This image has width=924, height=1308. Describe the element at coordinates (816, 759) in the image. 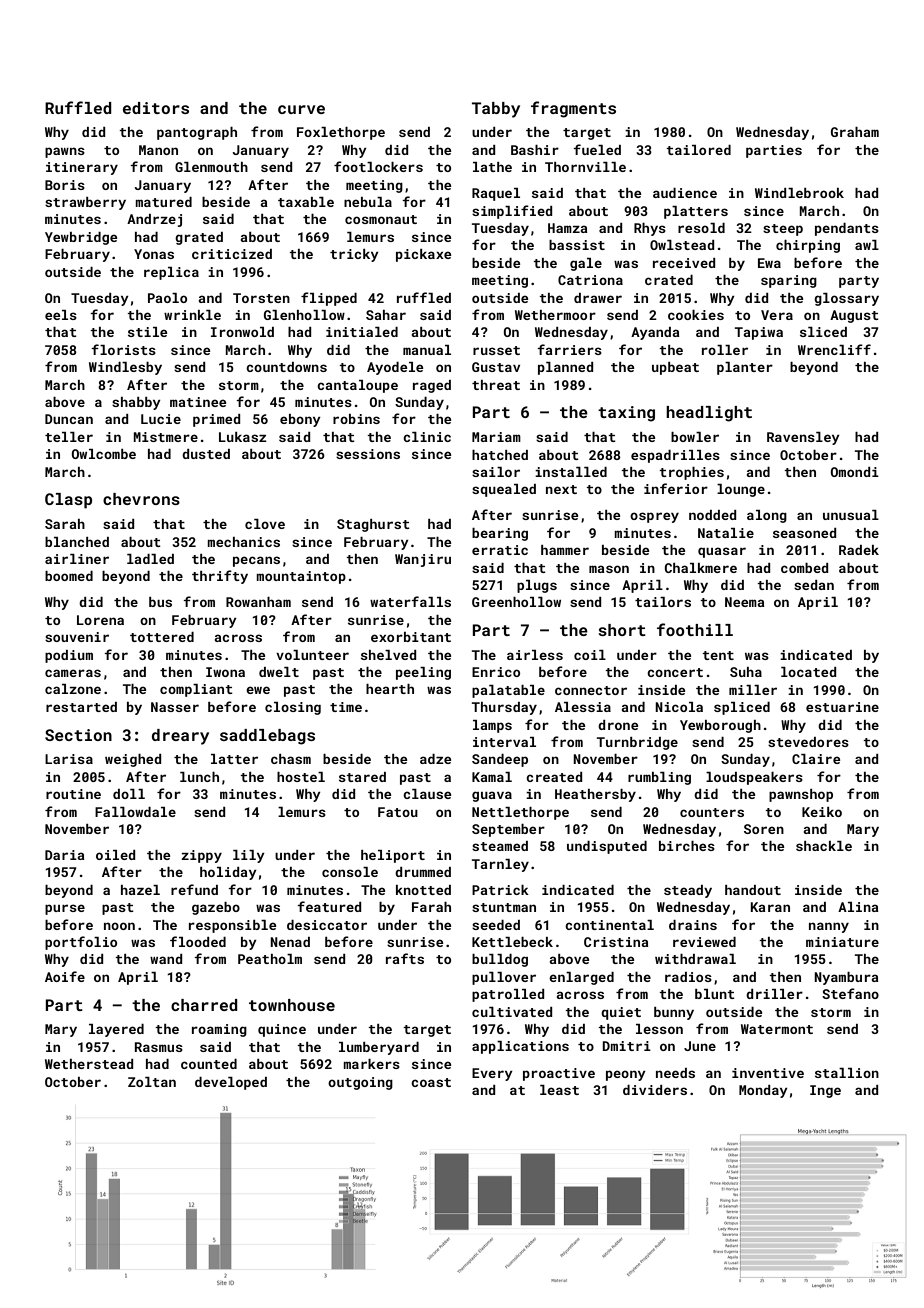

I see `Claire` at that location.
